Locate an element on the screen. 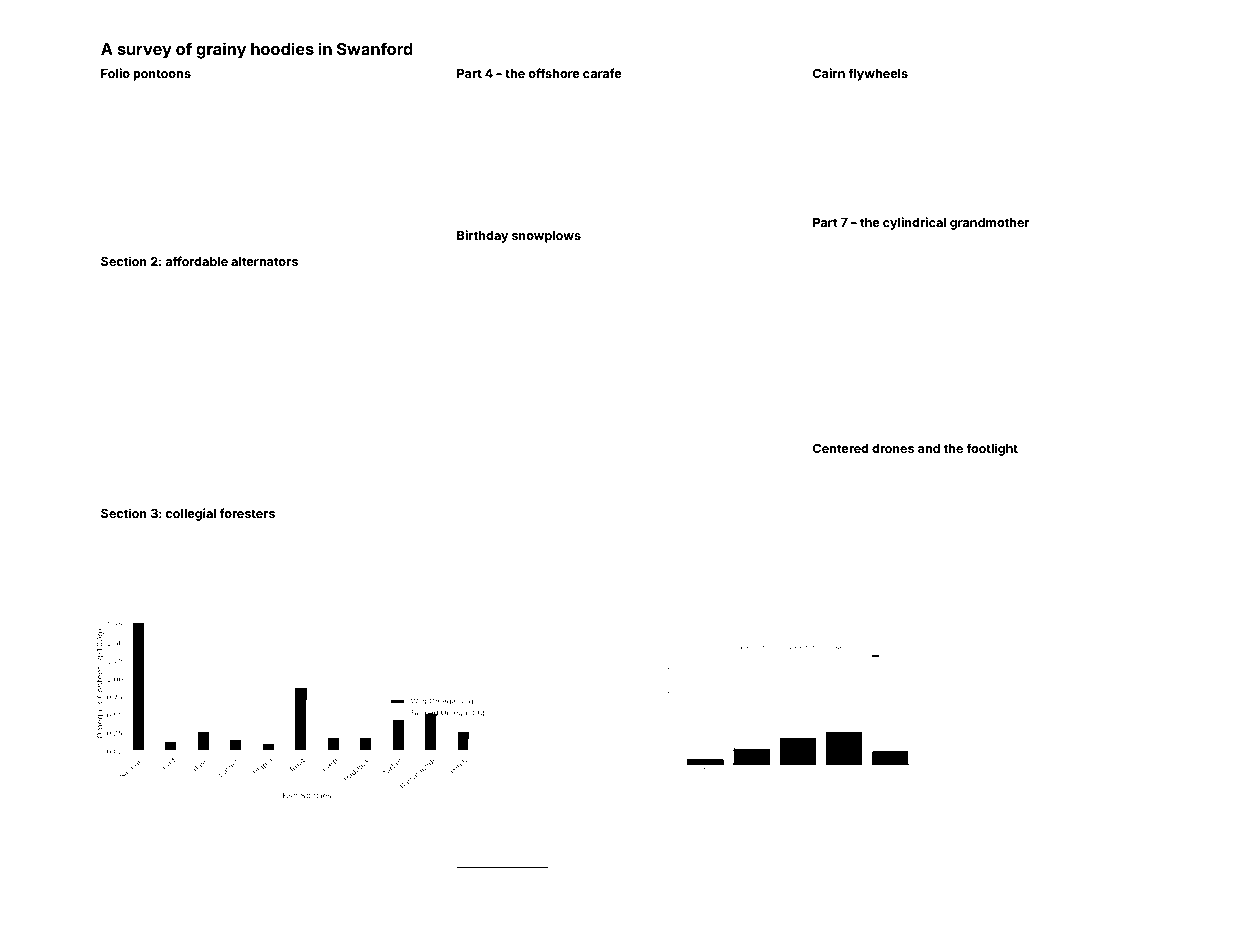  routes is located at coordinates (116, 371).
